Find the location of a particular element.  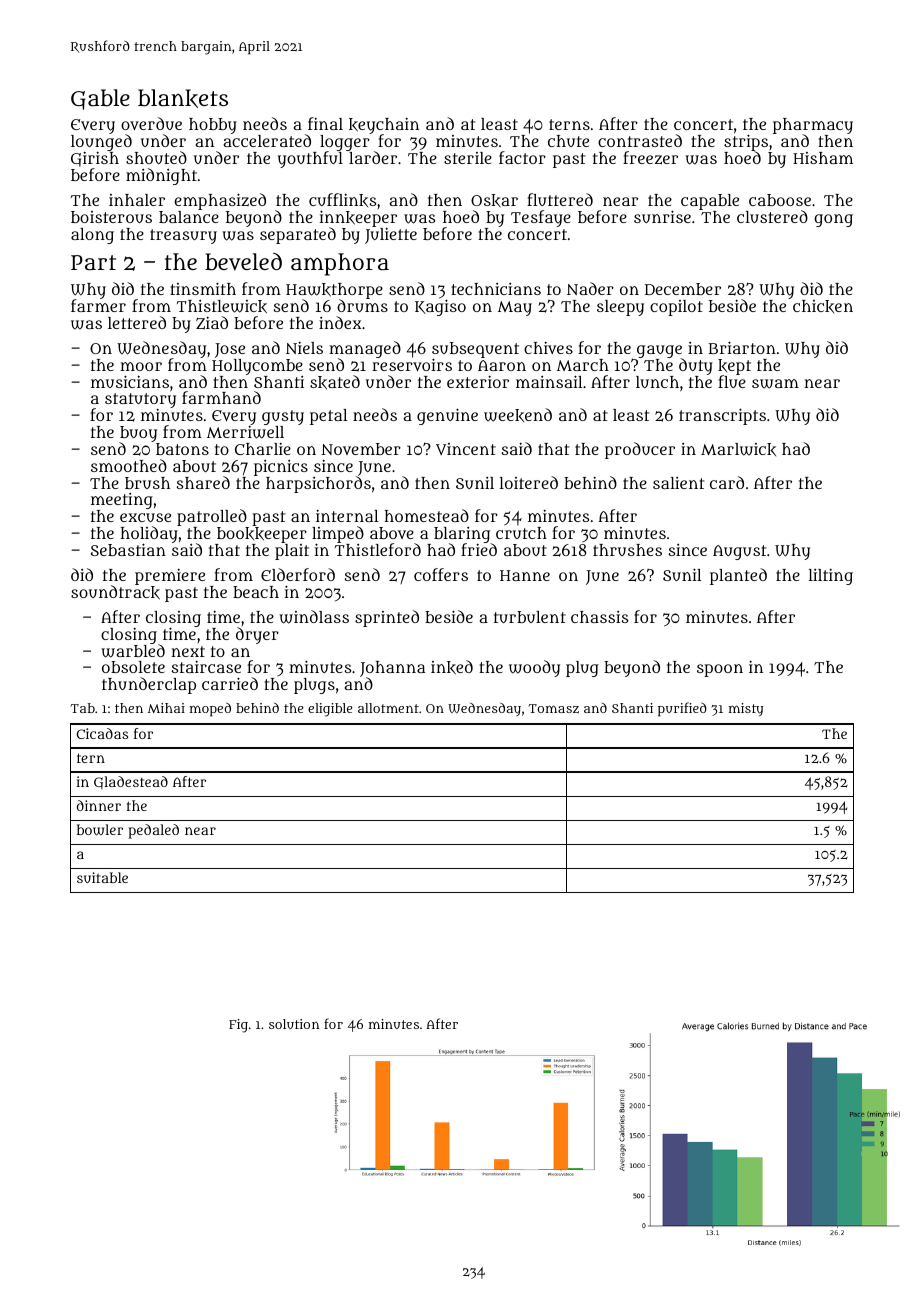

misty is located at coordinates (746, 709).
